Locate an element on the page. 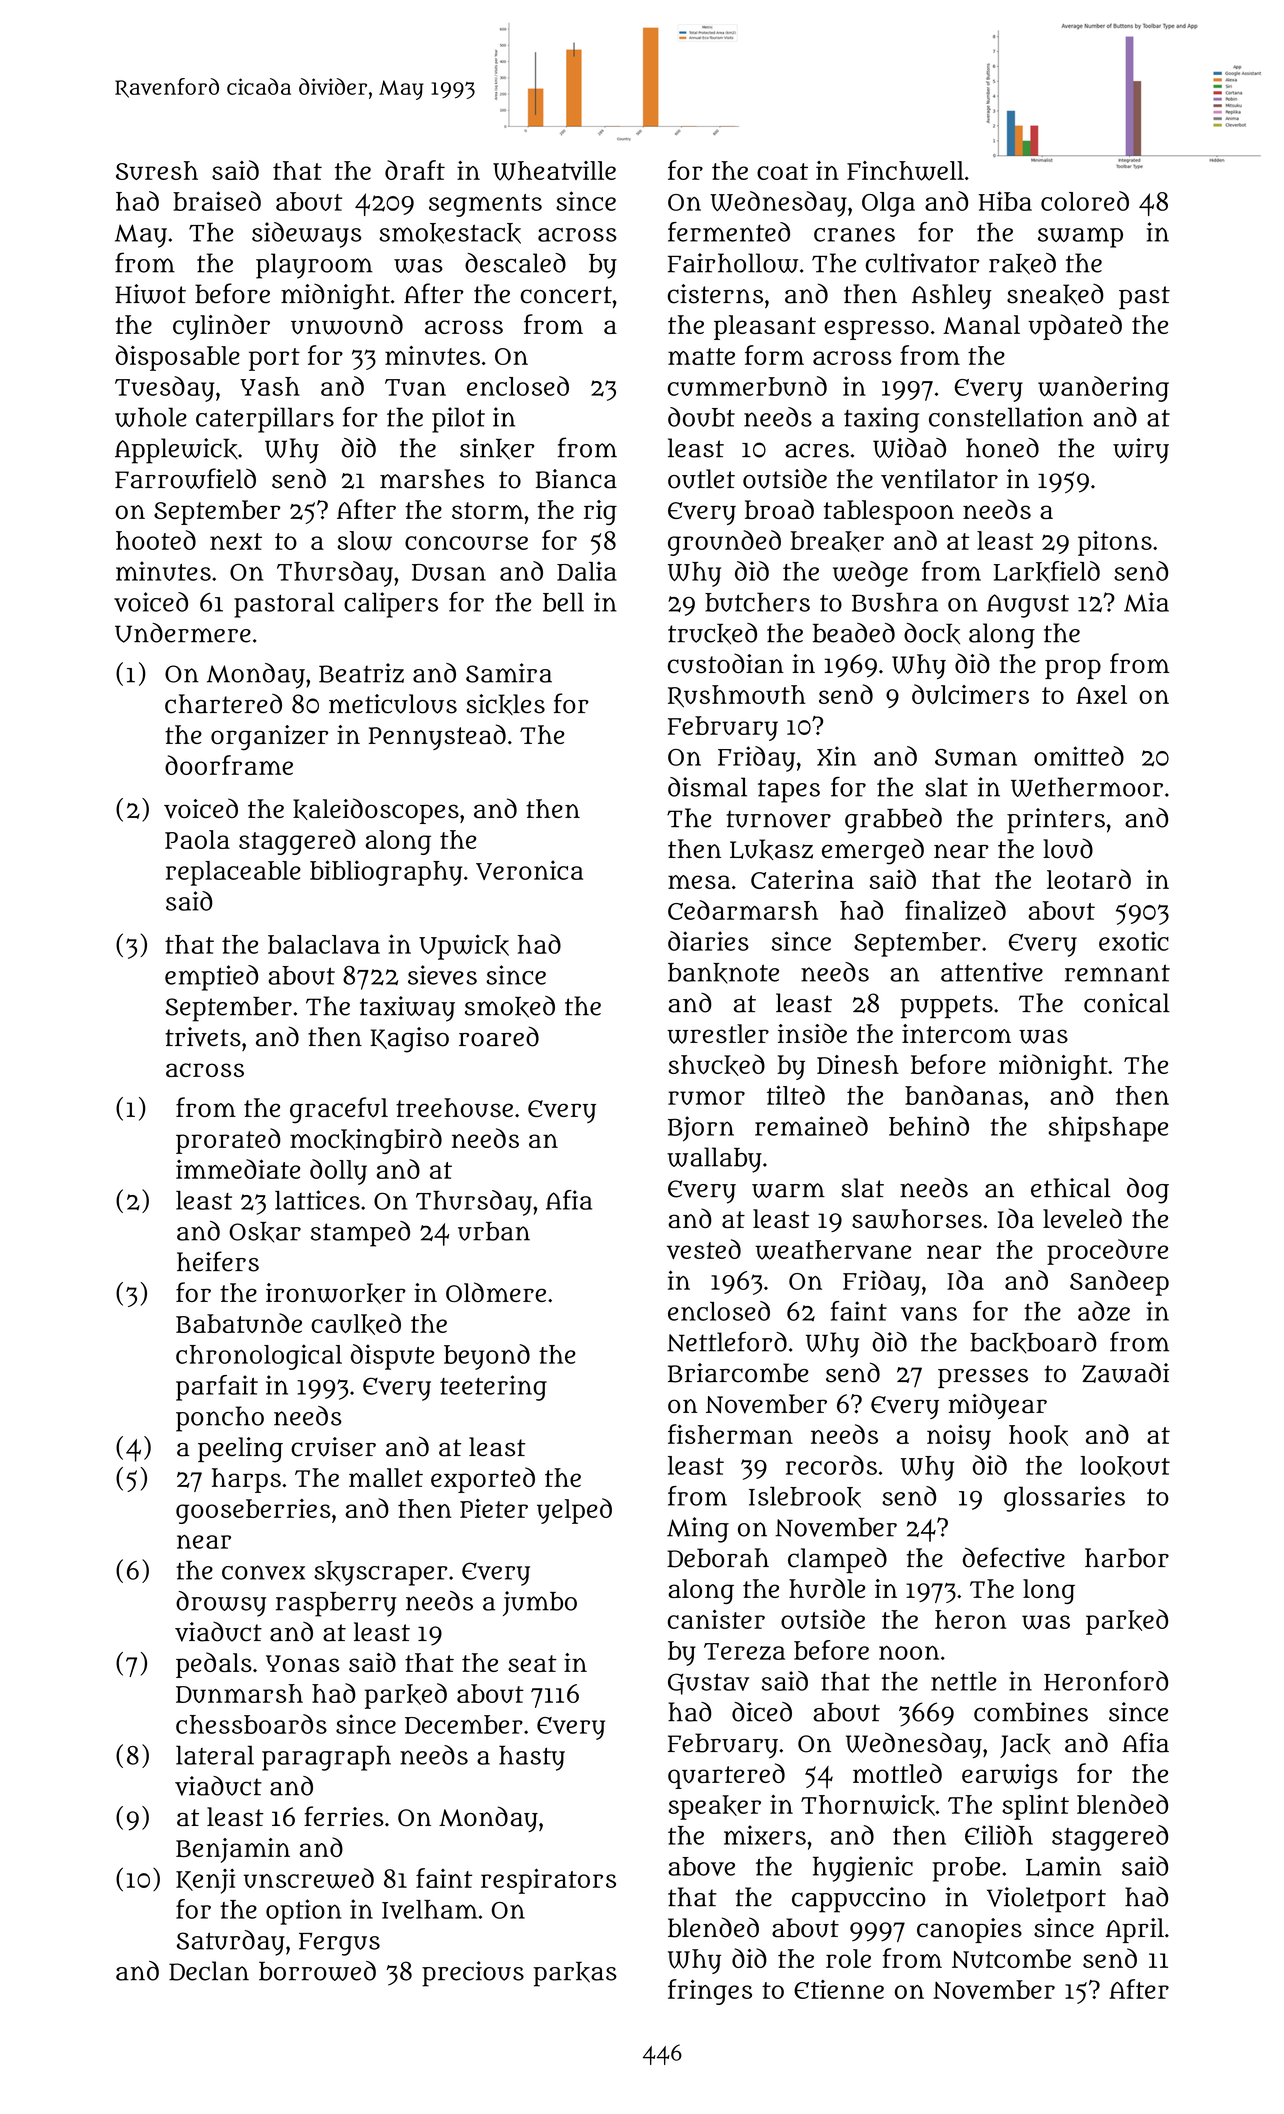  Paola is located at coordinates (197, 839).
